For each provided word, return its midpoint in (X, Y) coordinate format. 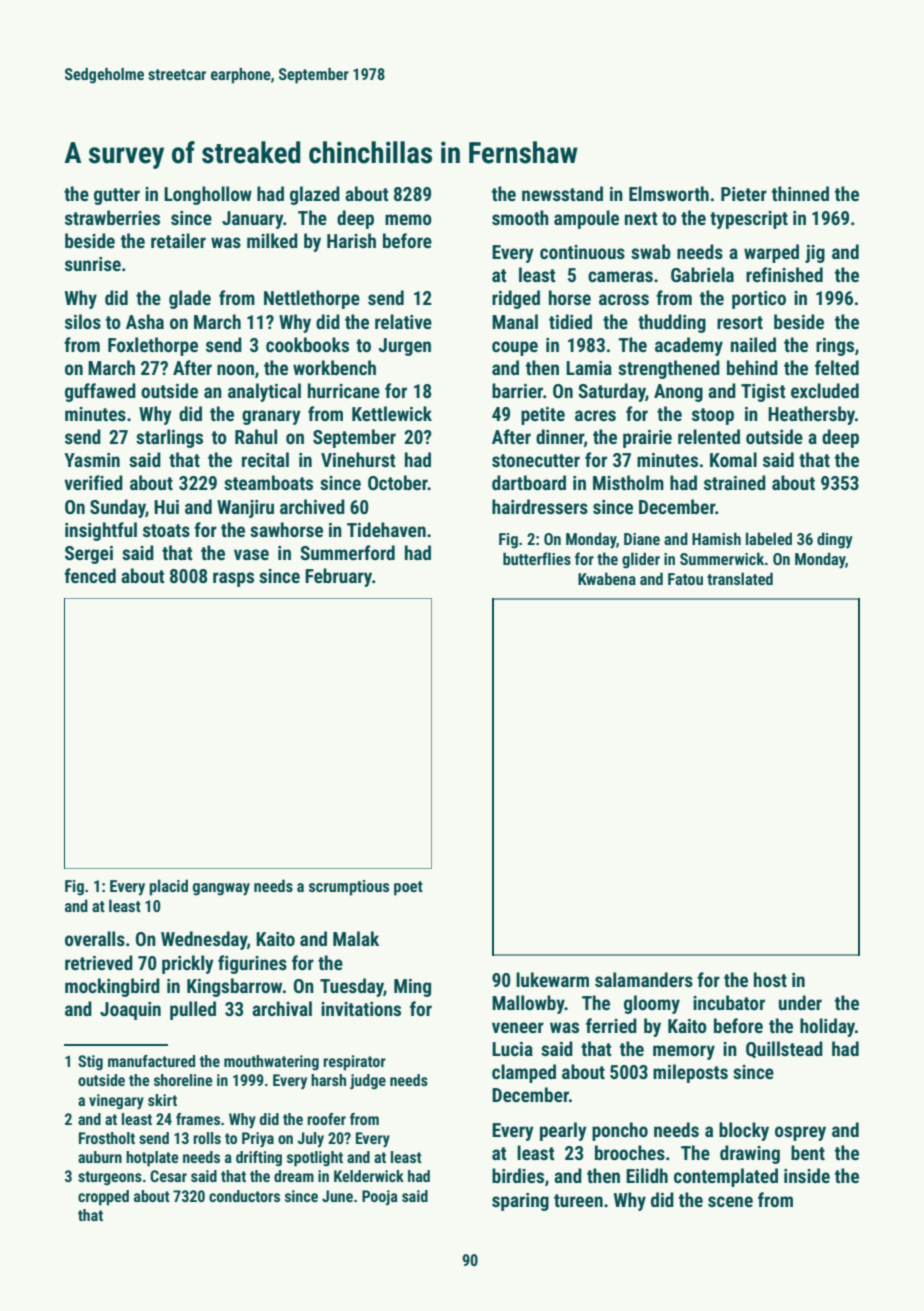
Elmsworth (669, 193)
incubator (729, 1002)
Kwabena (607, 578)
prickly (188, 964)
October (398, 482)
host (770, 979)
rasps (233, 579)
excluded (825, 390)
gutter (117, 196)
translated (740, 578)
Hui (166, 507)
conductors (244, 1196)
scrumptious (349, 888)
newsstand (562, 193)
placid (168, 887)
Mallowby (528, 1004)
